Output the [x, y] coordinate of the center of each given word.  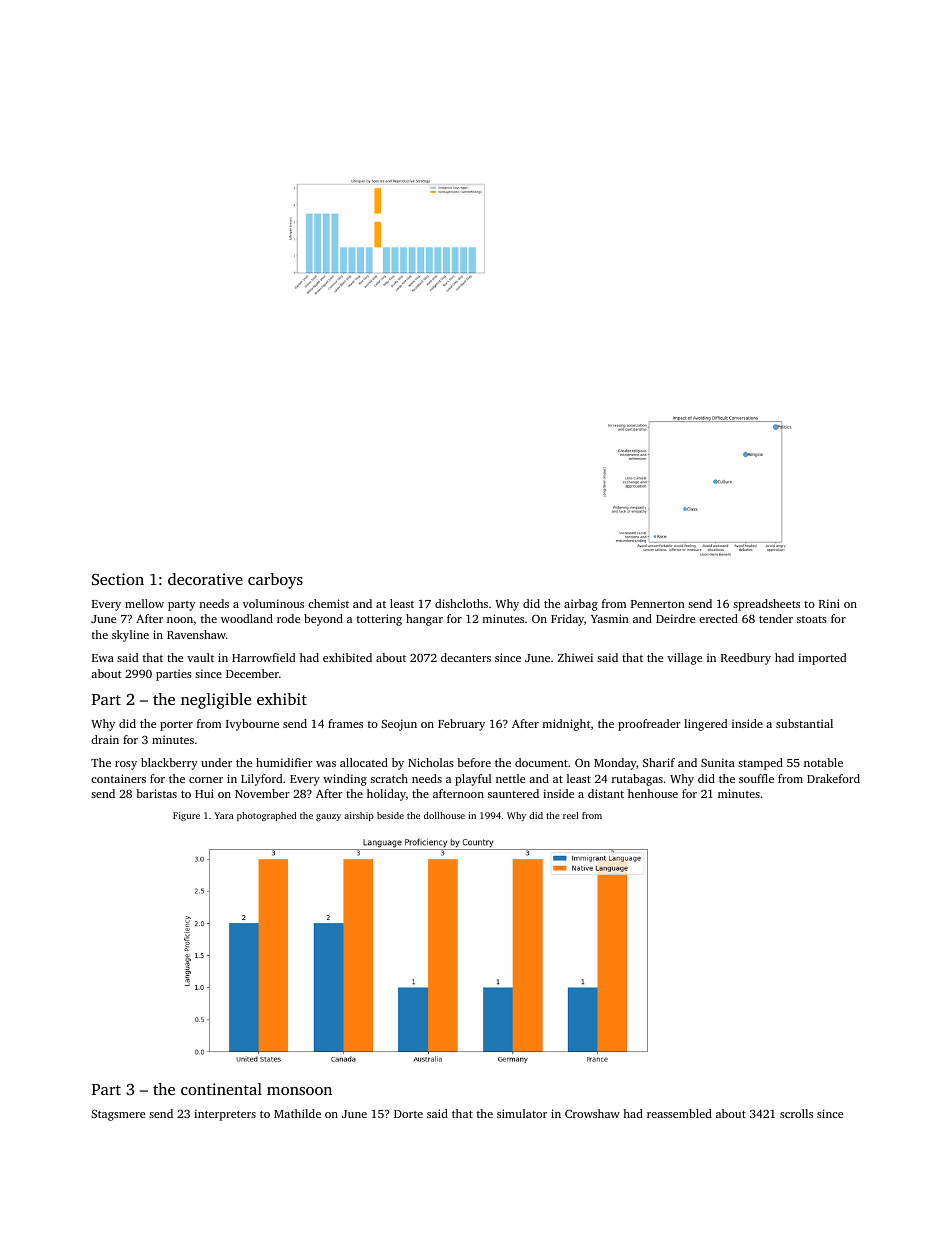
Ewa [103, 658]
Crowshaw [592, 1113]
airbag [581, 605]
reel [571, 815]
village [684, 659]
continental [221, 1089]
